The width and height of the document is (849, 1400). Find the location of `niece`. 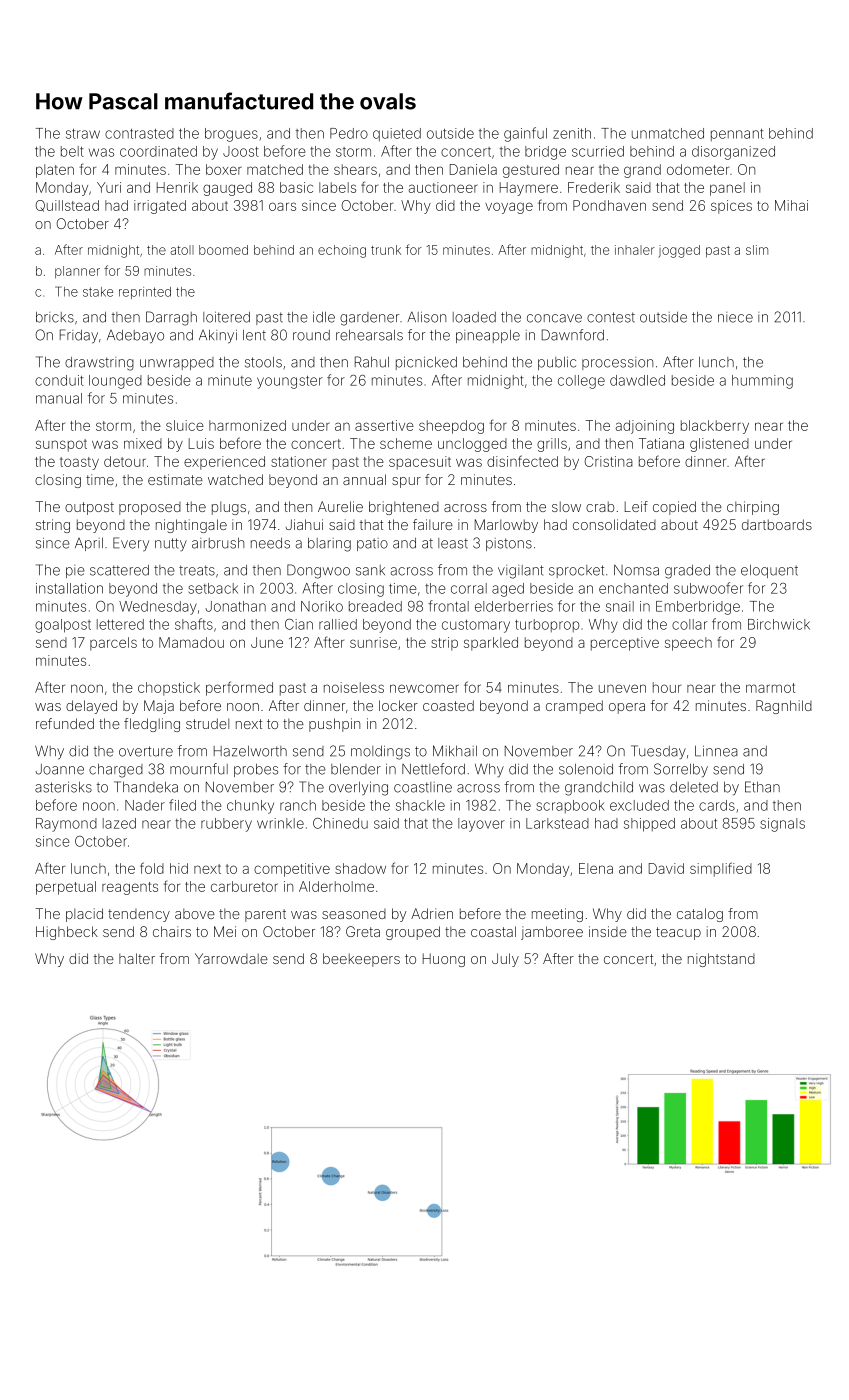

niece is located at coordinates (735, 317).
